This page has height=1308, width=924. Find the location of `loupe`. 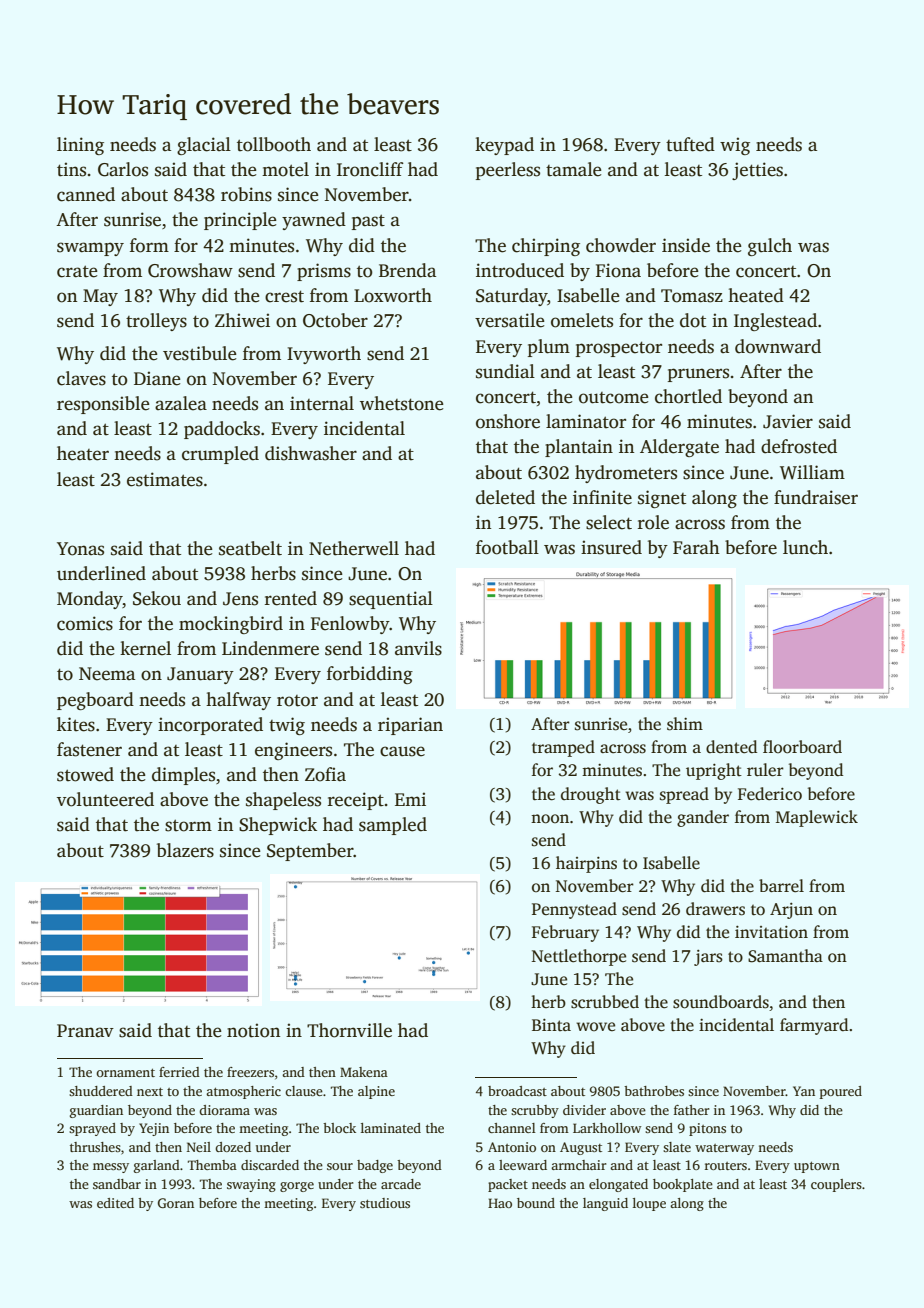

loupe is located at coordinates (649, 1204).
